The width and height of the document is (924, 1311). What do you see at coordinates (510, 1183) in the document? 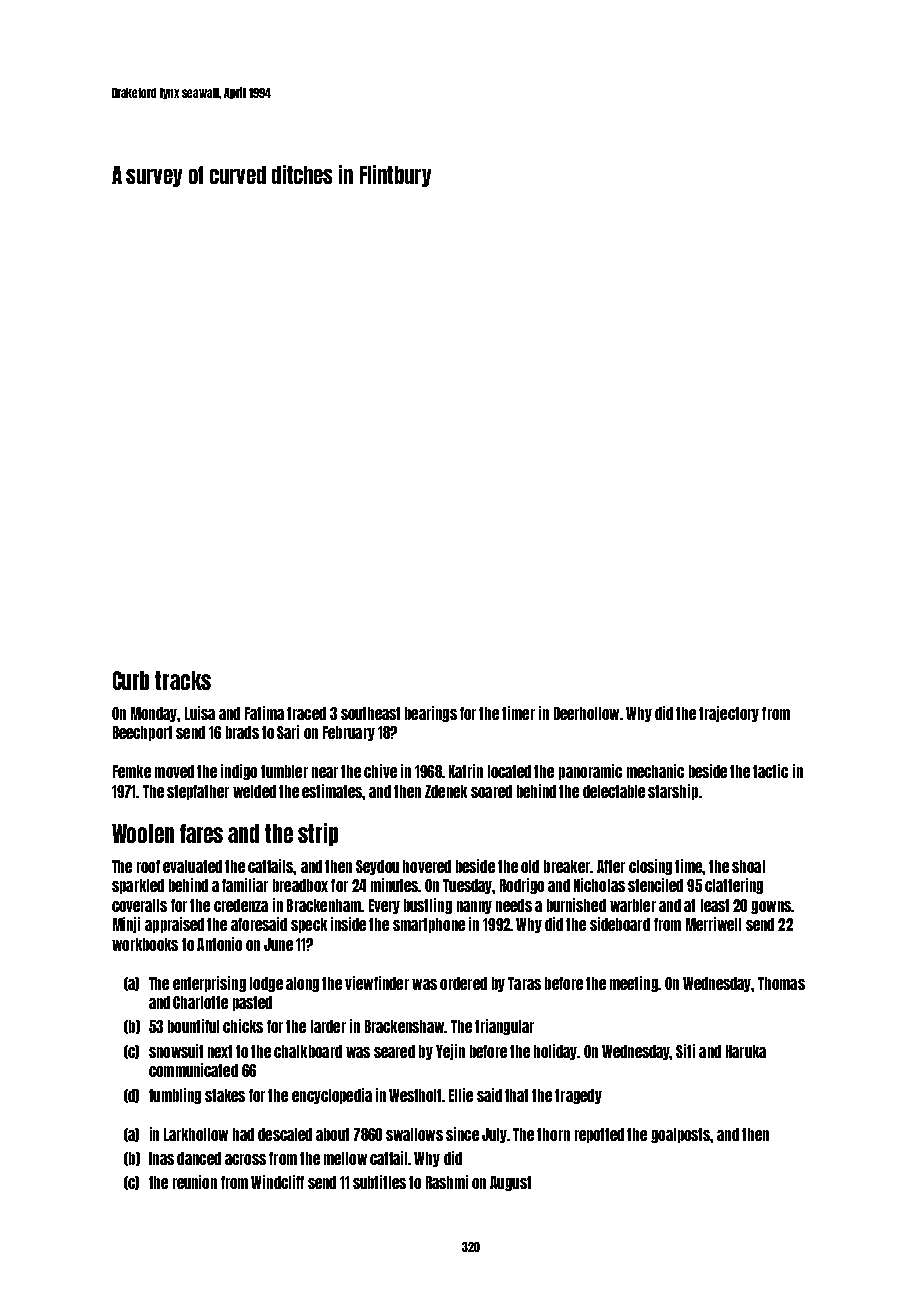
I see `August` at bounding box center [510, 1183].
